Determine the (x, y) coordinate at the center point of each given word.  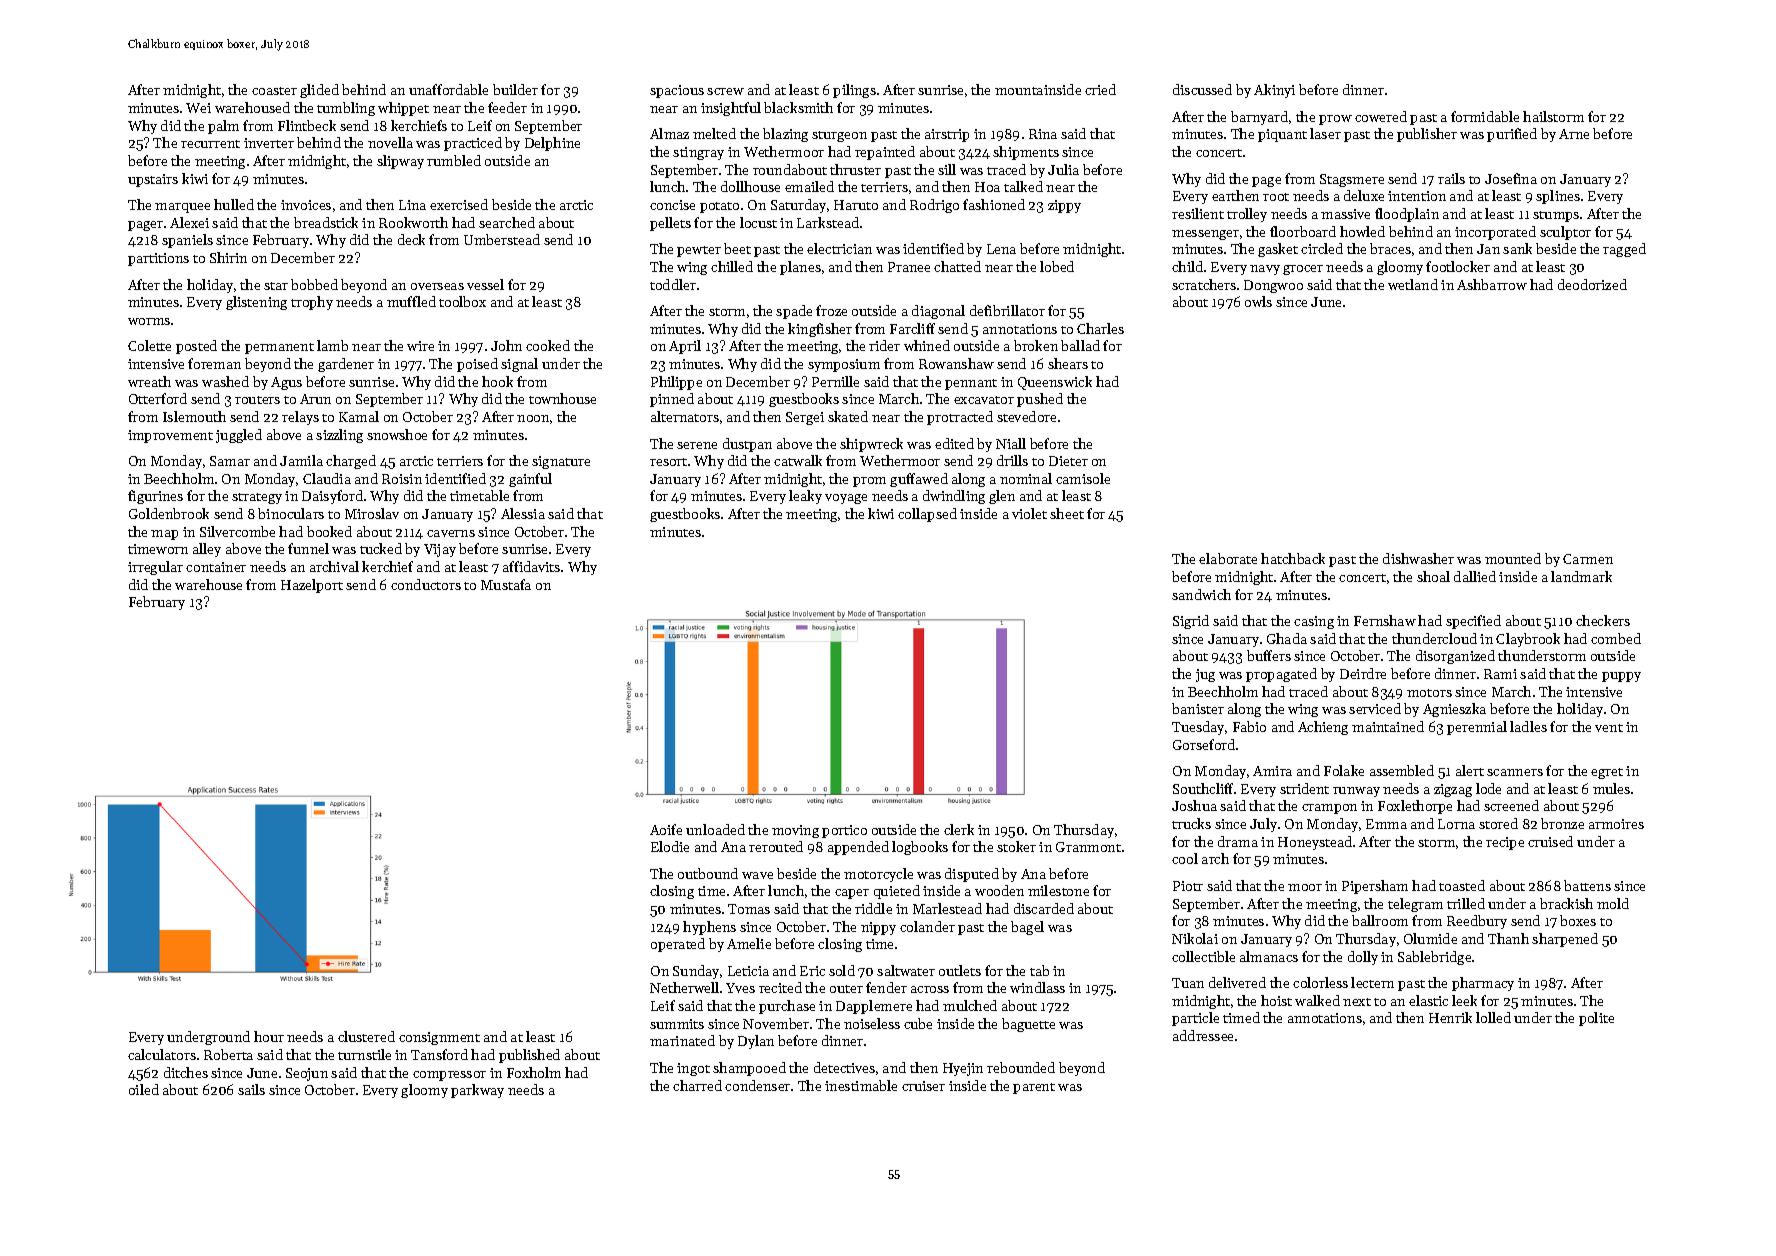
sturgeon (839, 136)
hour (269, 1036)
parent (1034, 1088)
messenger (1205, 235)
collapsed (927, 515)
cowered (1381, 116)
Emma (1386, 824)
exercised (459, 204)
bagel (1027, 928)
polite (1596, 1019)
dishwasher (1418, 558)
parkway (477, 1091)
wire (420, 346)
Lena (1001, 249)
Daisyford (332, 497)
